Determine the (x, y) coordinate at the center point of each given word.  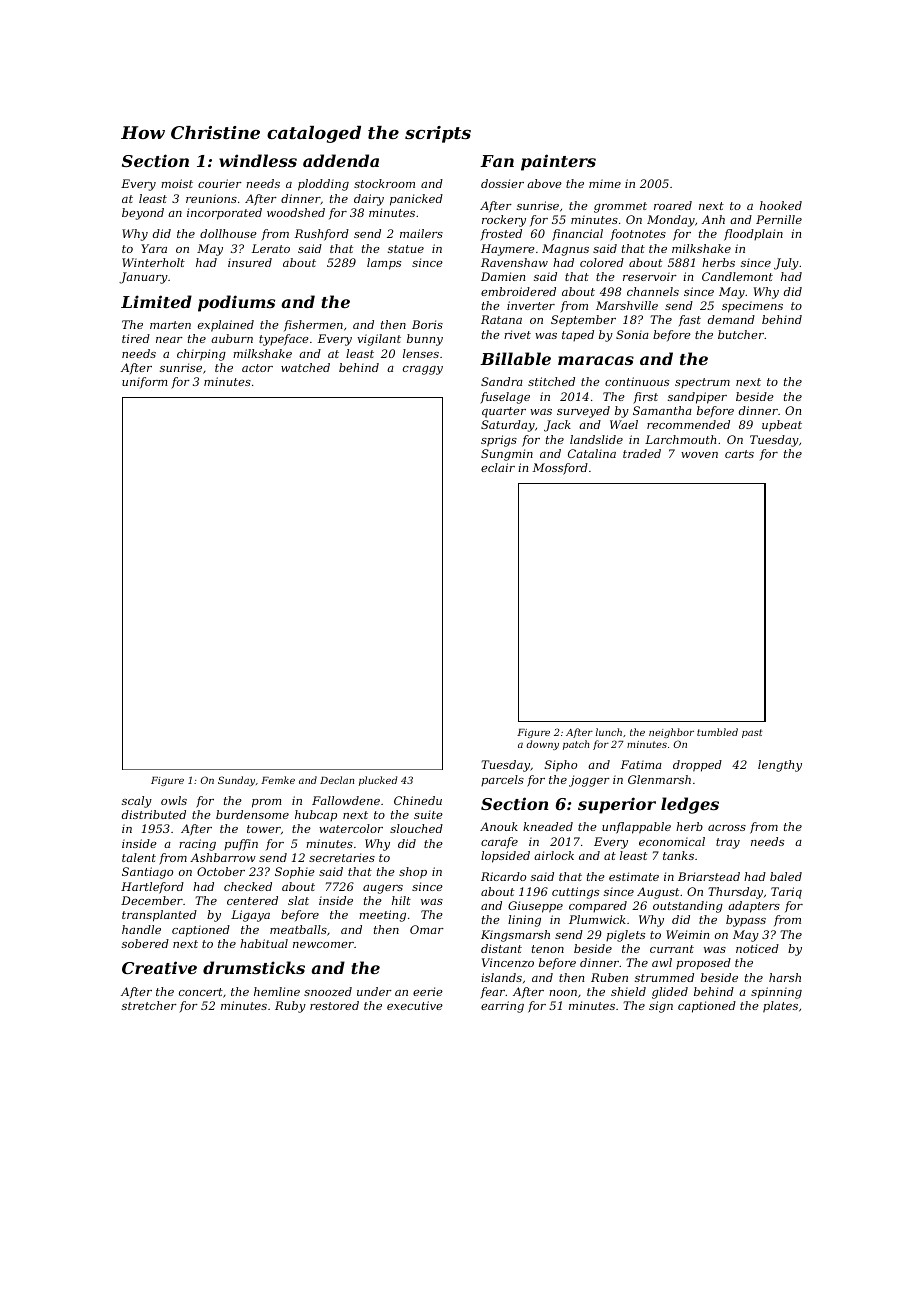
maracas (596, 360)
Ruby (290, 1007)
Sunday (236, 781)
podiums (236, 303)
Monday (671, 221)
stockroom (384, 183)
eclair (498, 467)
